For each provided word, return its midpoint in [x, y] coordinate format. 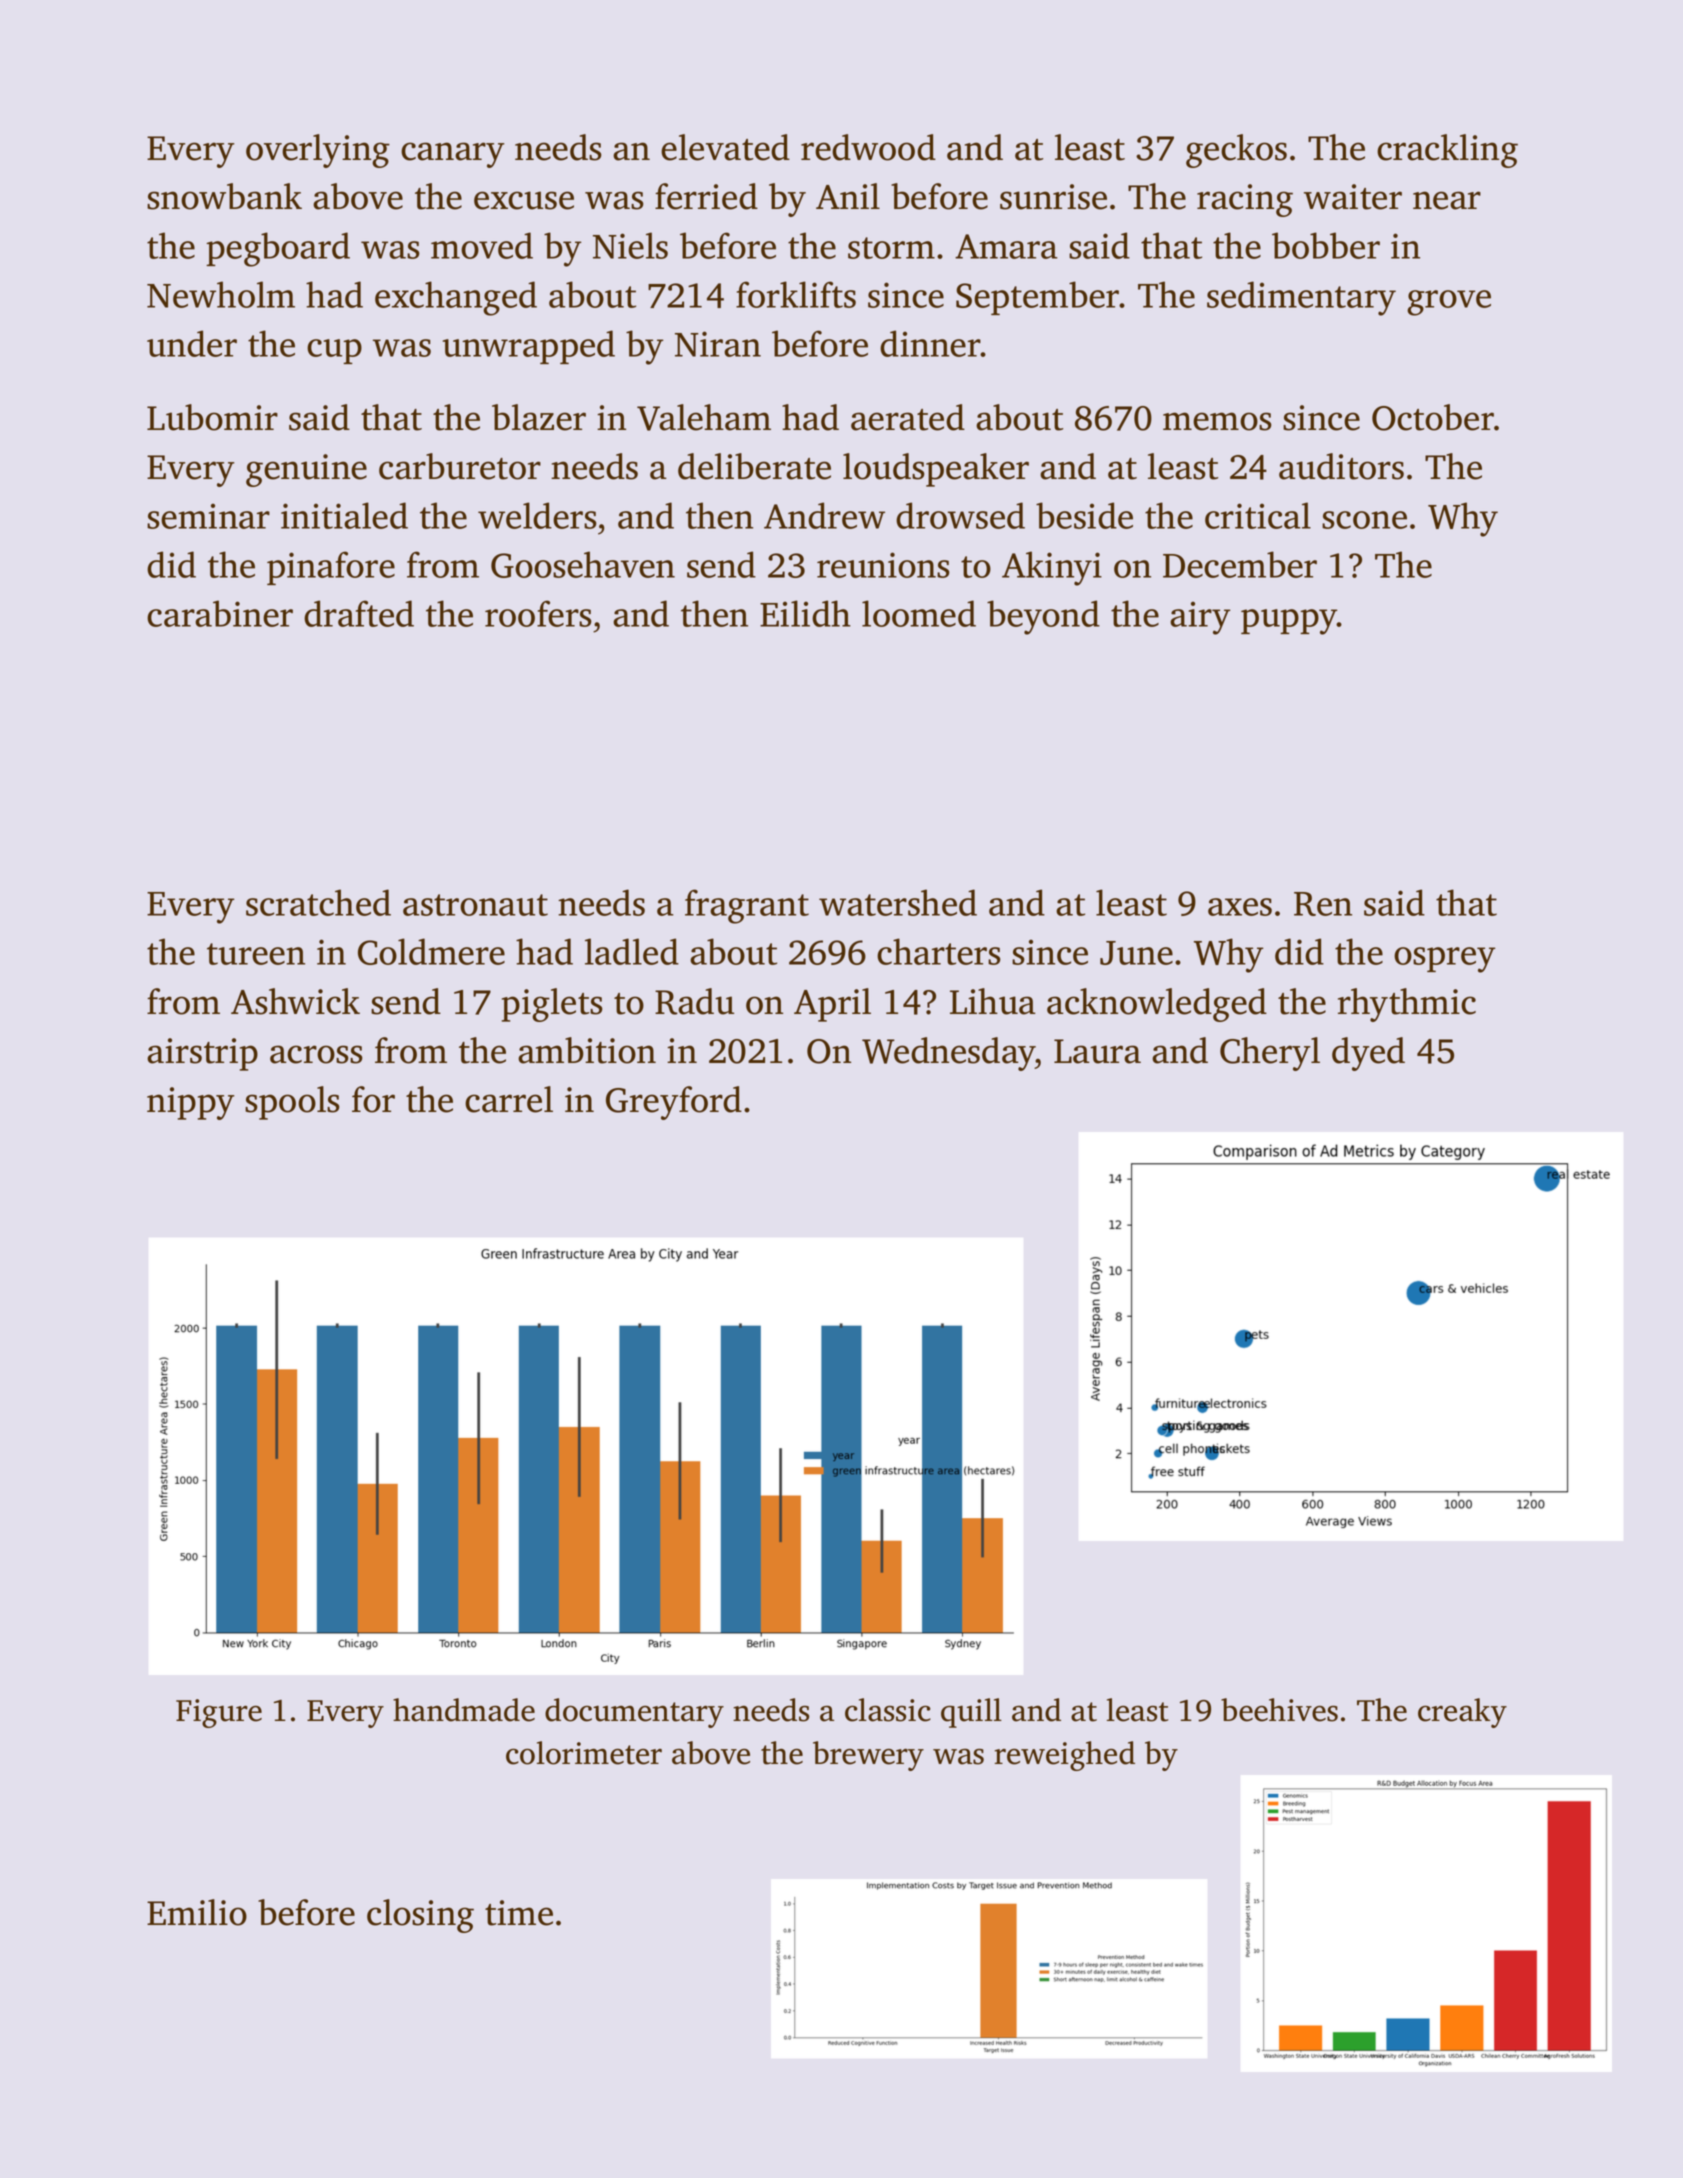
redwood [868, 147]
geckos [1236, 151]
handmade [464, 1710]
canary [452, 155]
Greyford [674, 1103]
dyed [1368, 1054]
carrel [509, 1099]
